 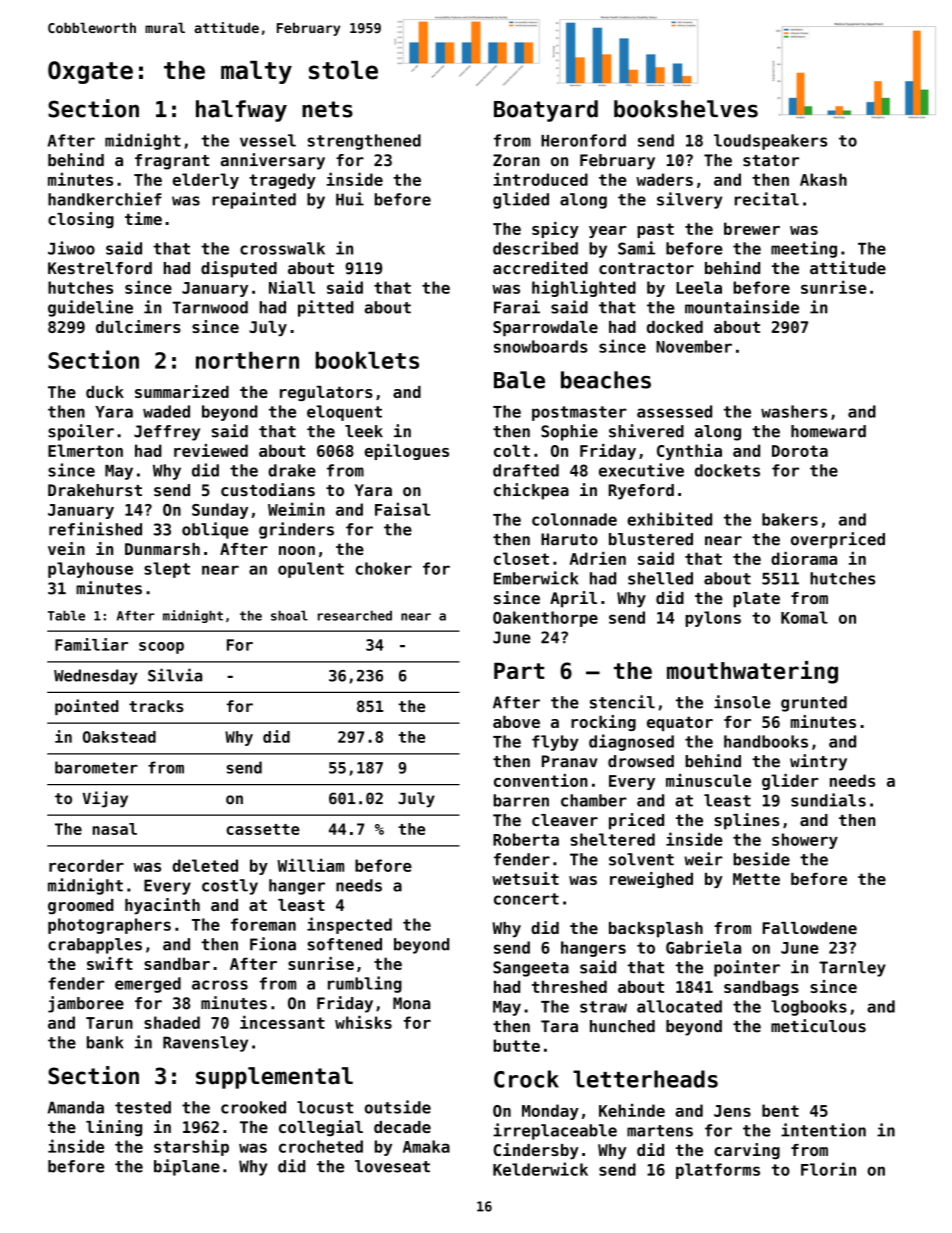 I want to click on colt, so click(x=512, y=450).
